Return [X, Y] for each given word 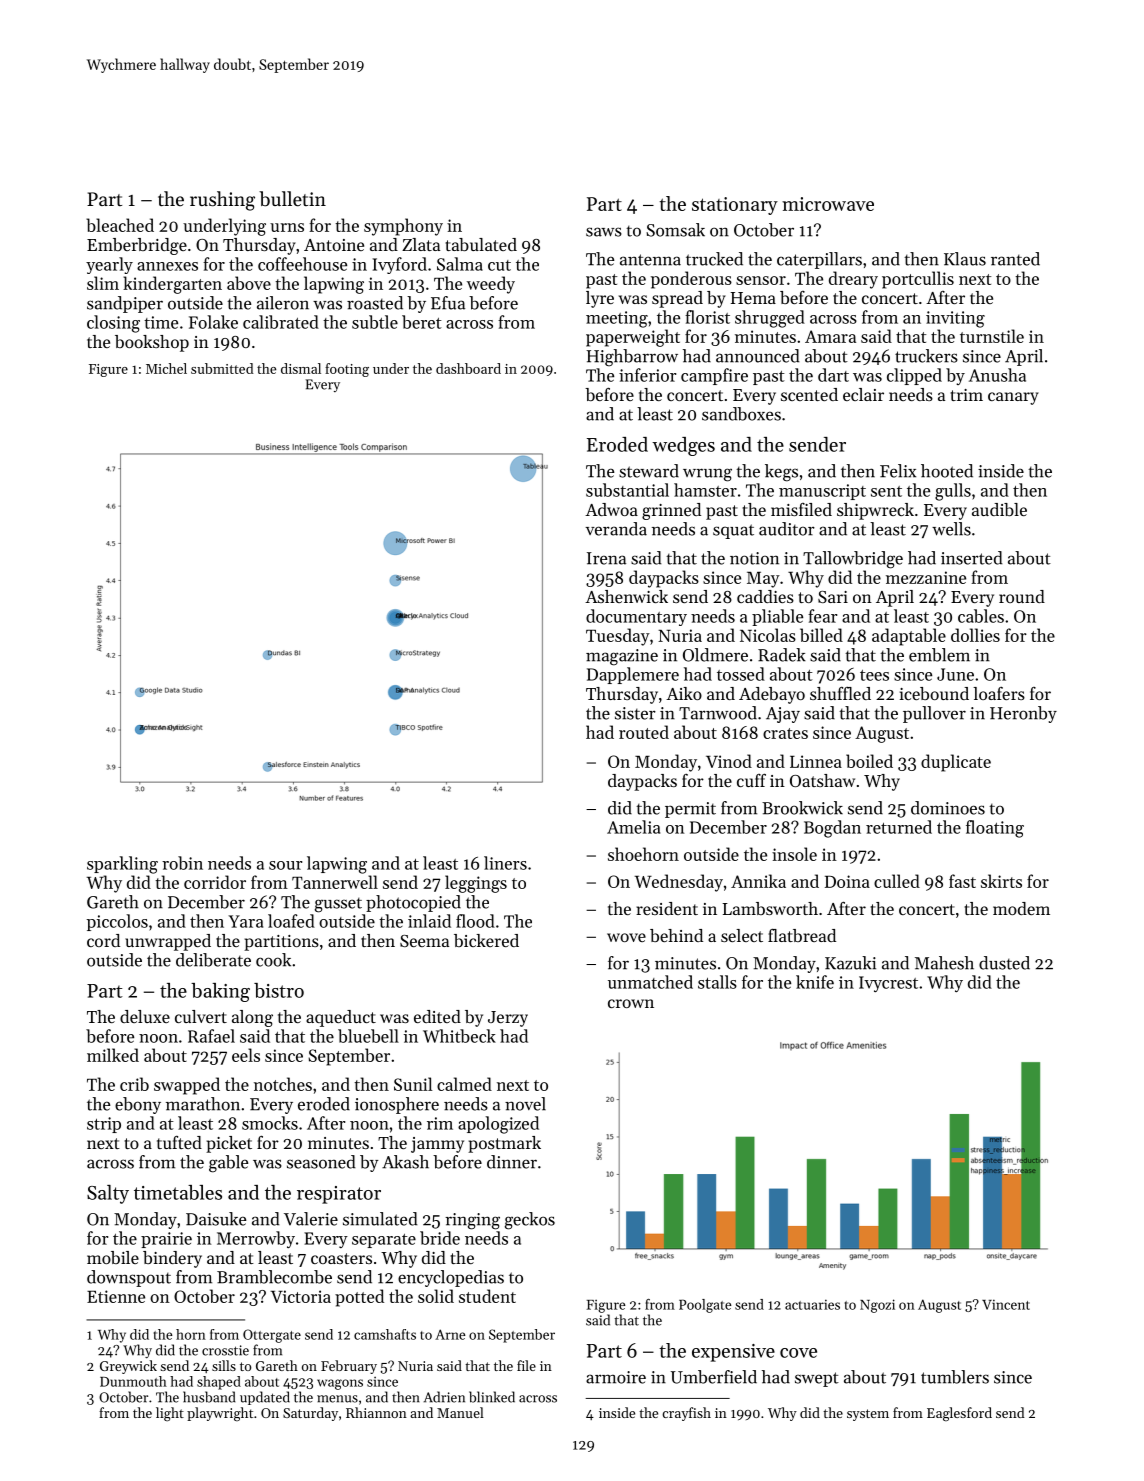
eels [246, 1055]
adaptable [909, 637]
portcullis [918, 280]
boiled [869, 761]
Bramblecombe [274, 1277]
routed [644, 732]
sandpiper [125, 304]
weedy [491, 285]
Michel [166, 368]
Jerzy [508, 1019]
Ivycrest [888, 984]
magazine [622, 657]
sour [285, 865]
